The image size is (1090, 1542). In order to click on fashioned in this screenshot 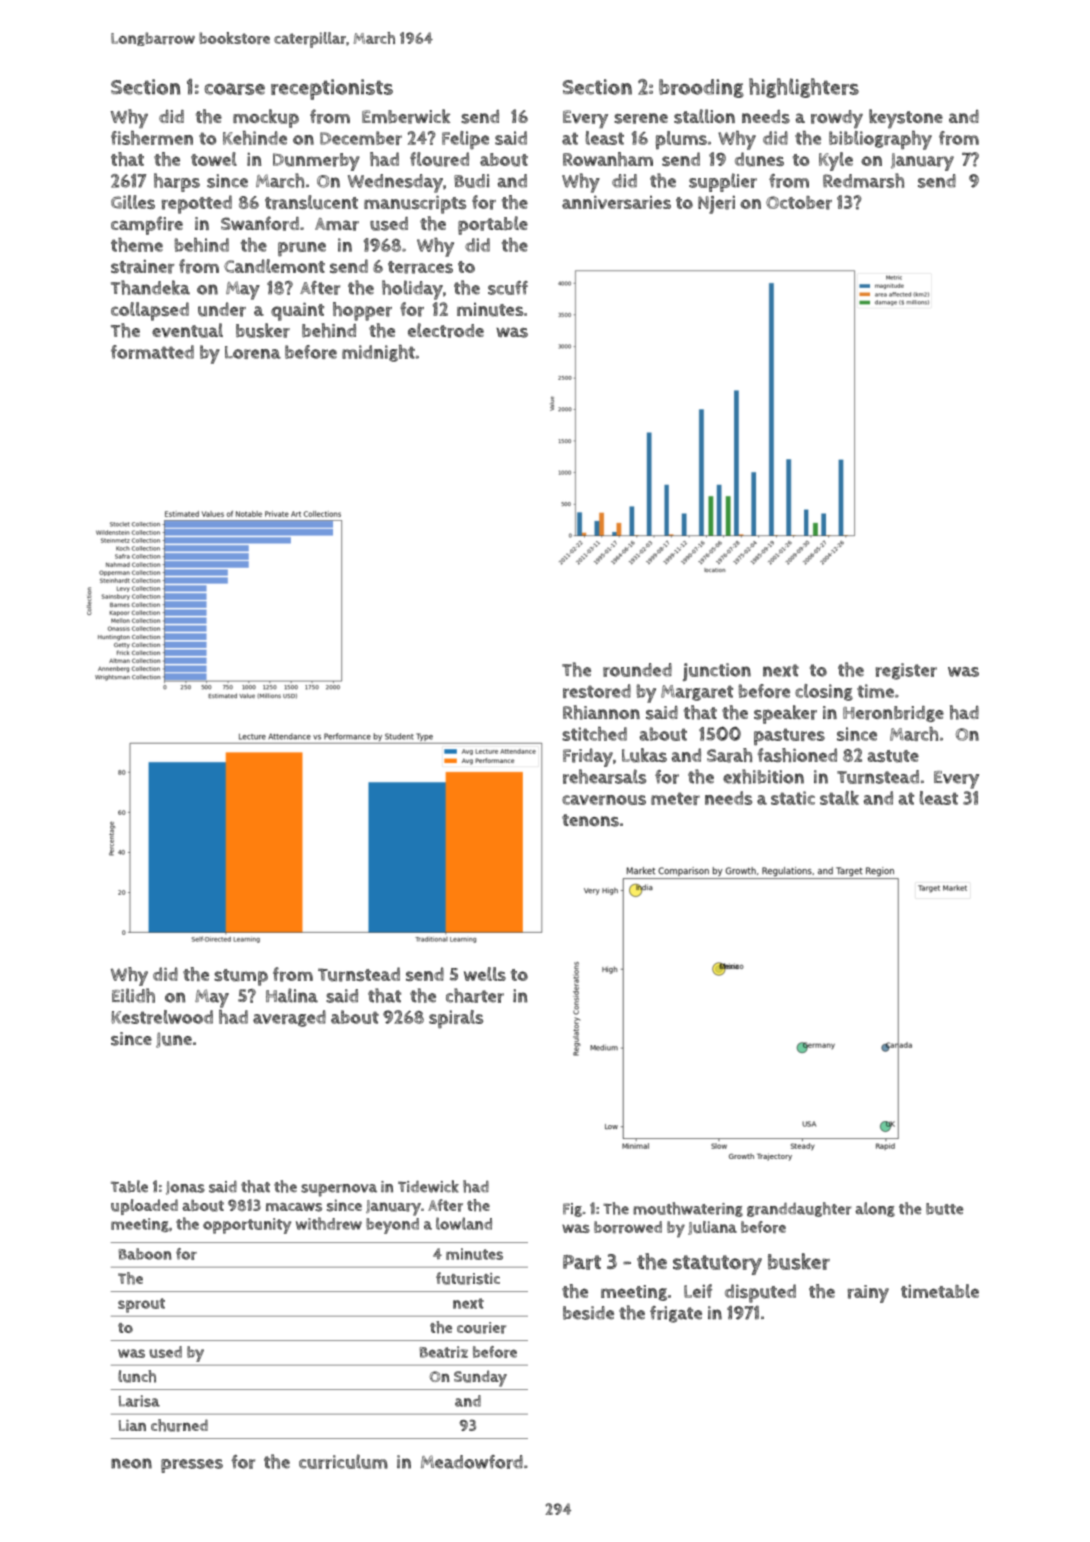, I will do `click(797, 755)`.
